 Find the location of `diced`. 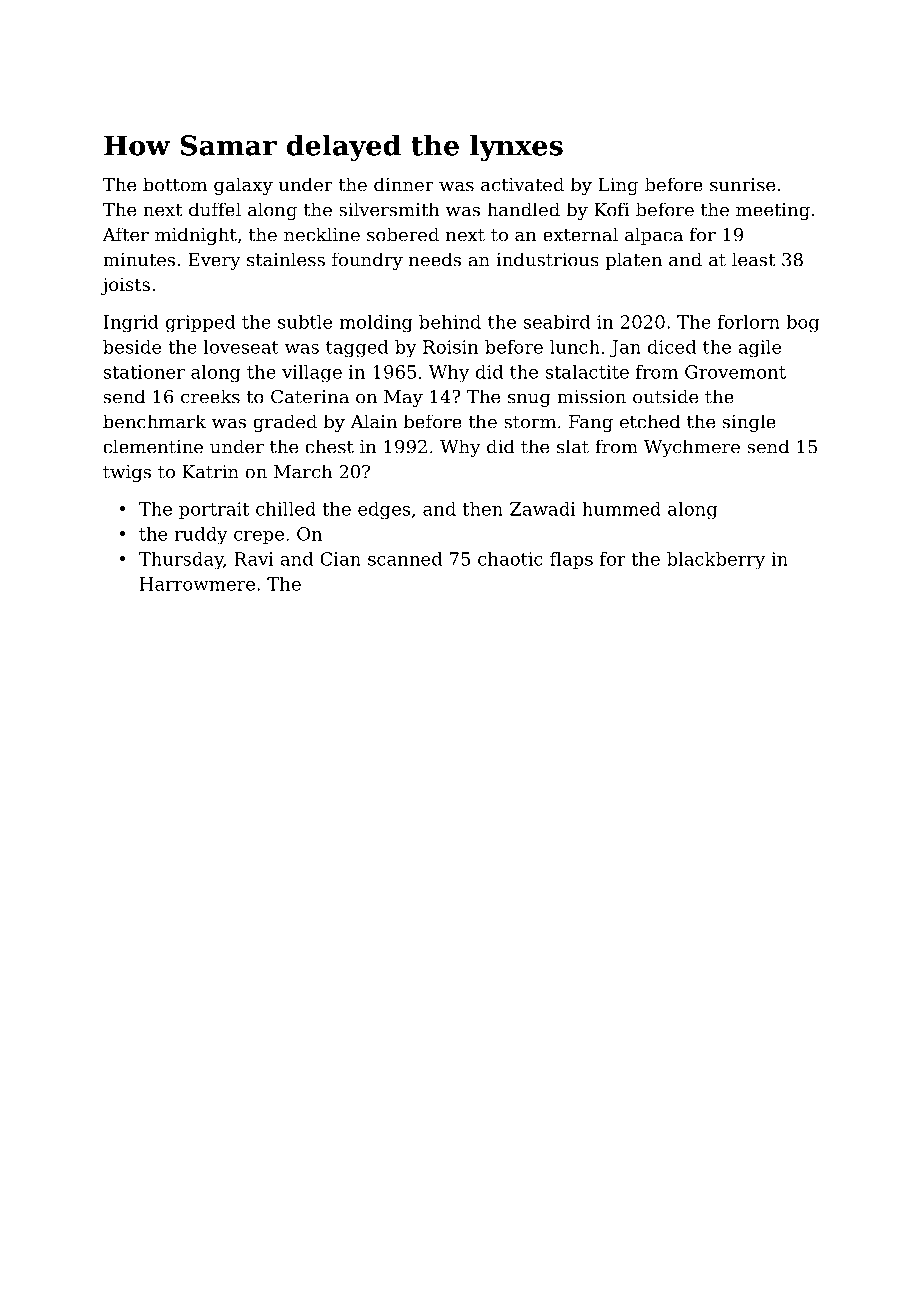

diced is located at coordinates (672, 347).
